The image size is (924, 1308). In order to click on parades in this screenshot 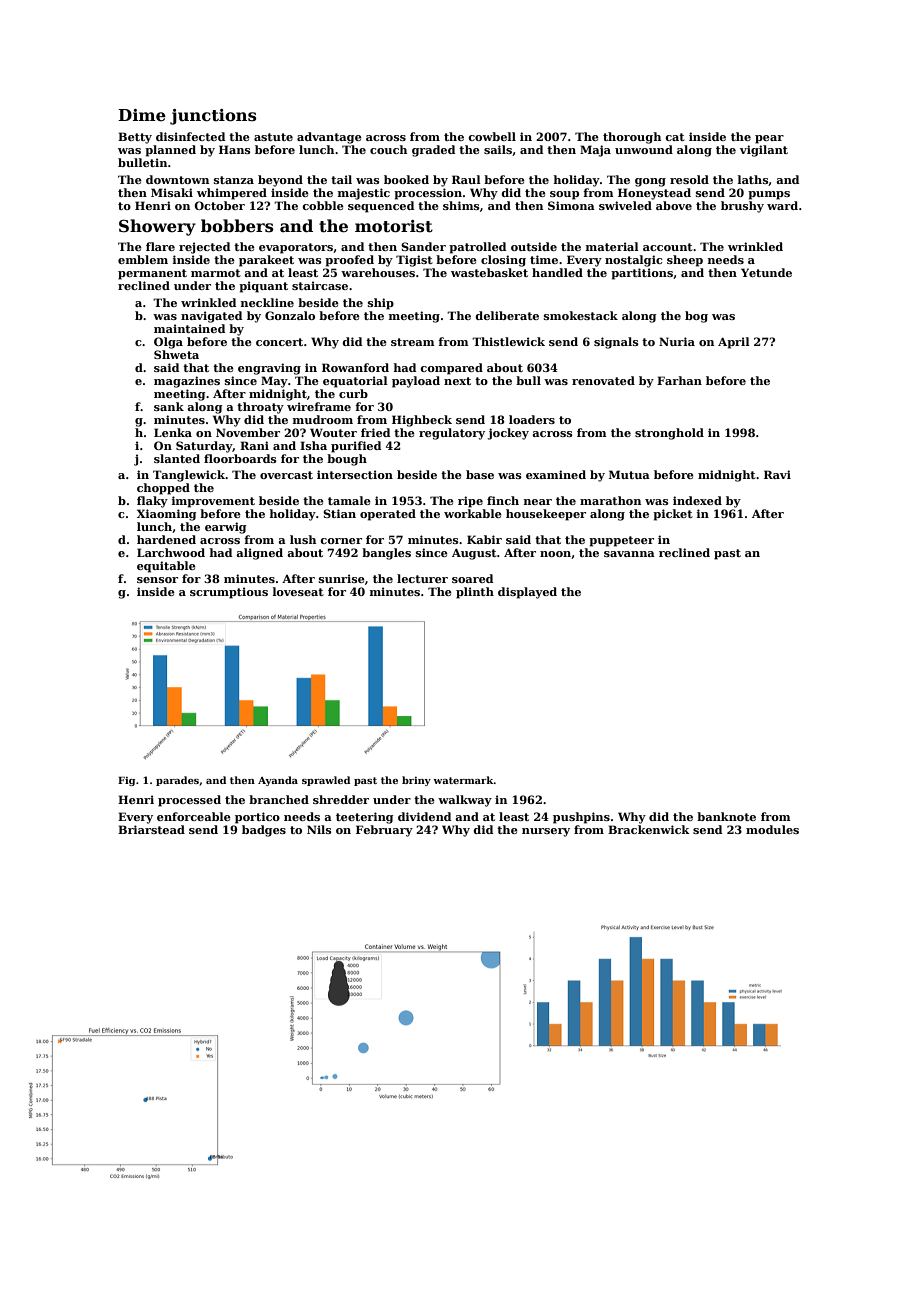, I will do `click(177, 781)`.
